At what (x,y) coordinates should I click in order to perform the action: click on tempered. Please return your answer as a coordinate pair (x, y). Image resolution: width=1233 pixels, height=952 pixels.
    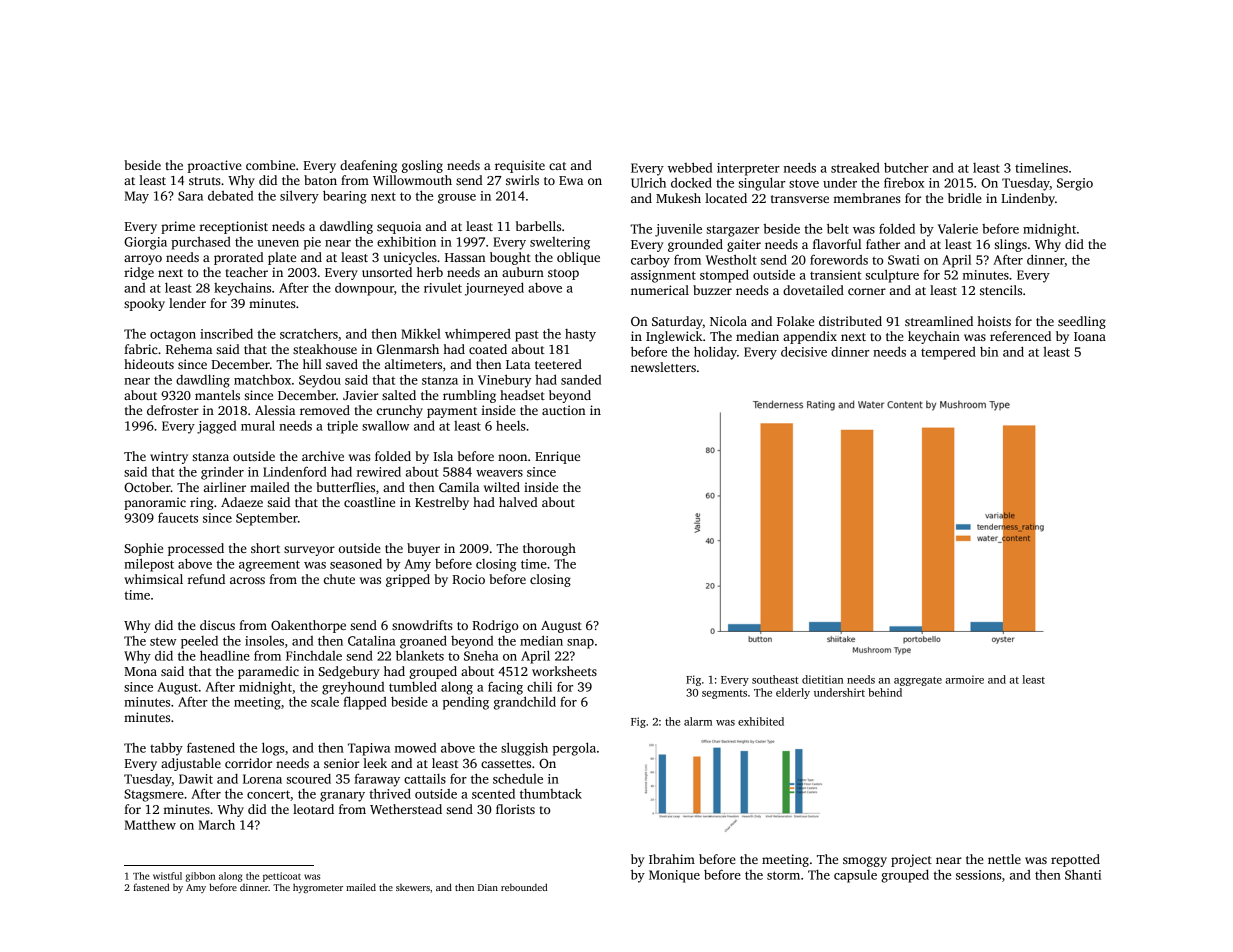
    Looking at the image, I should click on (948, 353).
